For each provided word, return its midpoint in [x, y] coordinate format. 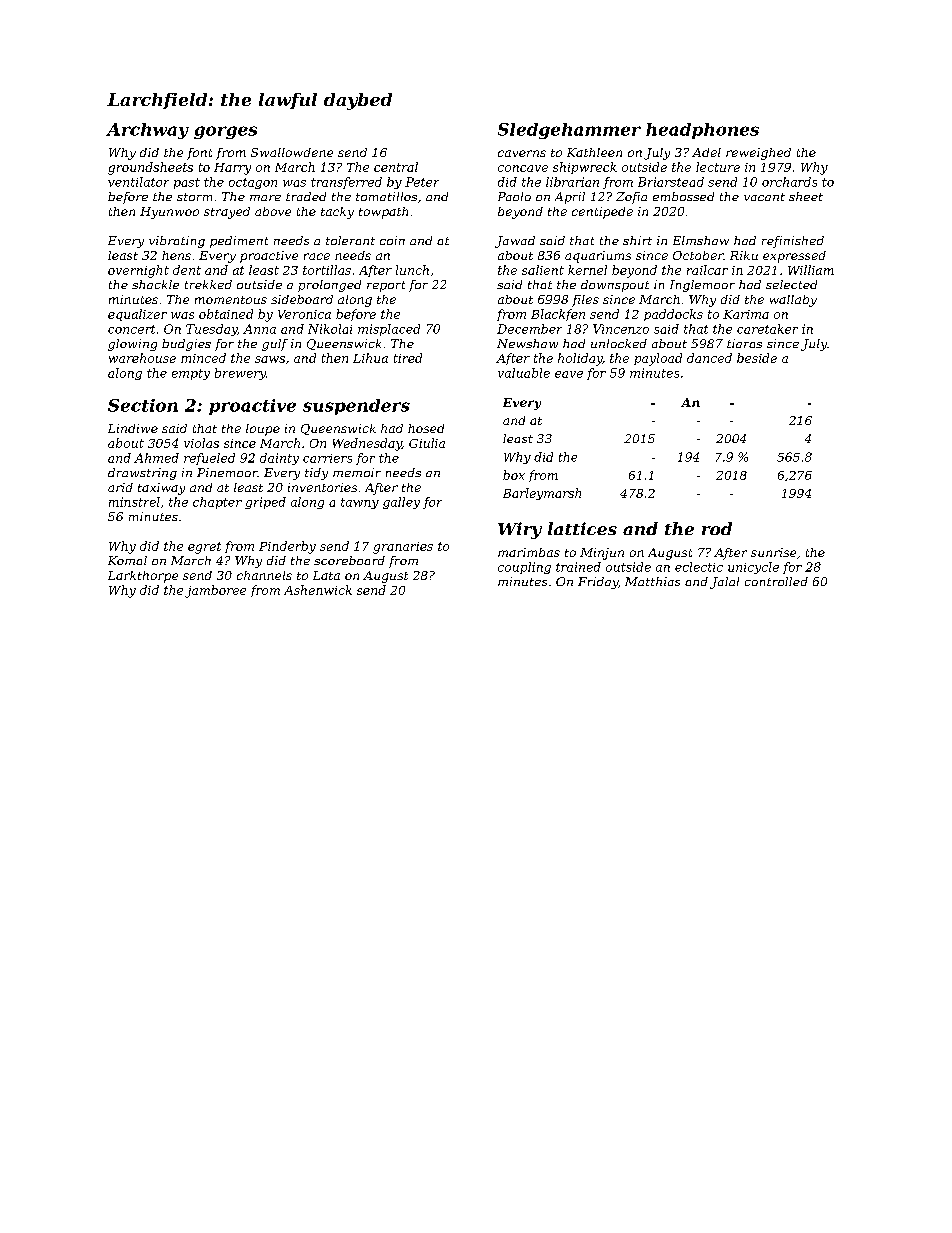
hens [176, 255]
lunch [412, 270]
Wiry [520, 530]
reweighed [758, 154]
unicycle [753, 568]
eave [569, 374]
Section [143, 405]
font [199, 154]
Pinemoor [227, 472]
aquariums [598, 257]
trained [578, 567]
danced [709, 358]
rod [717, 528]
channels [264, 575]
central [396, 167]
